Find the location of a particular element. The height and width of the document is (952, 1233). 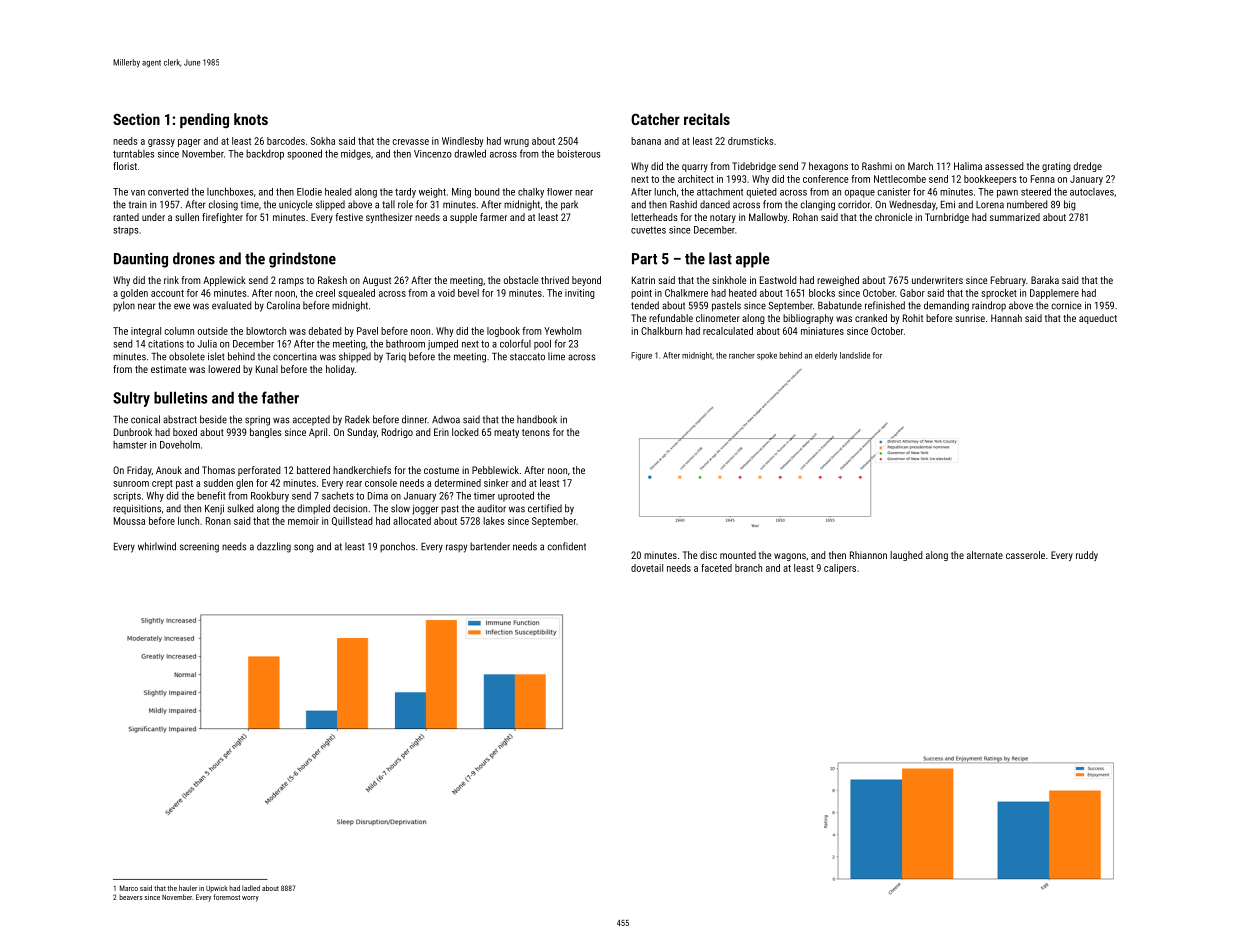

landslide is located at coordinates (855, 355).
